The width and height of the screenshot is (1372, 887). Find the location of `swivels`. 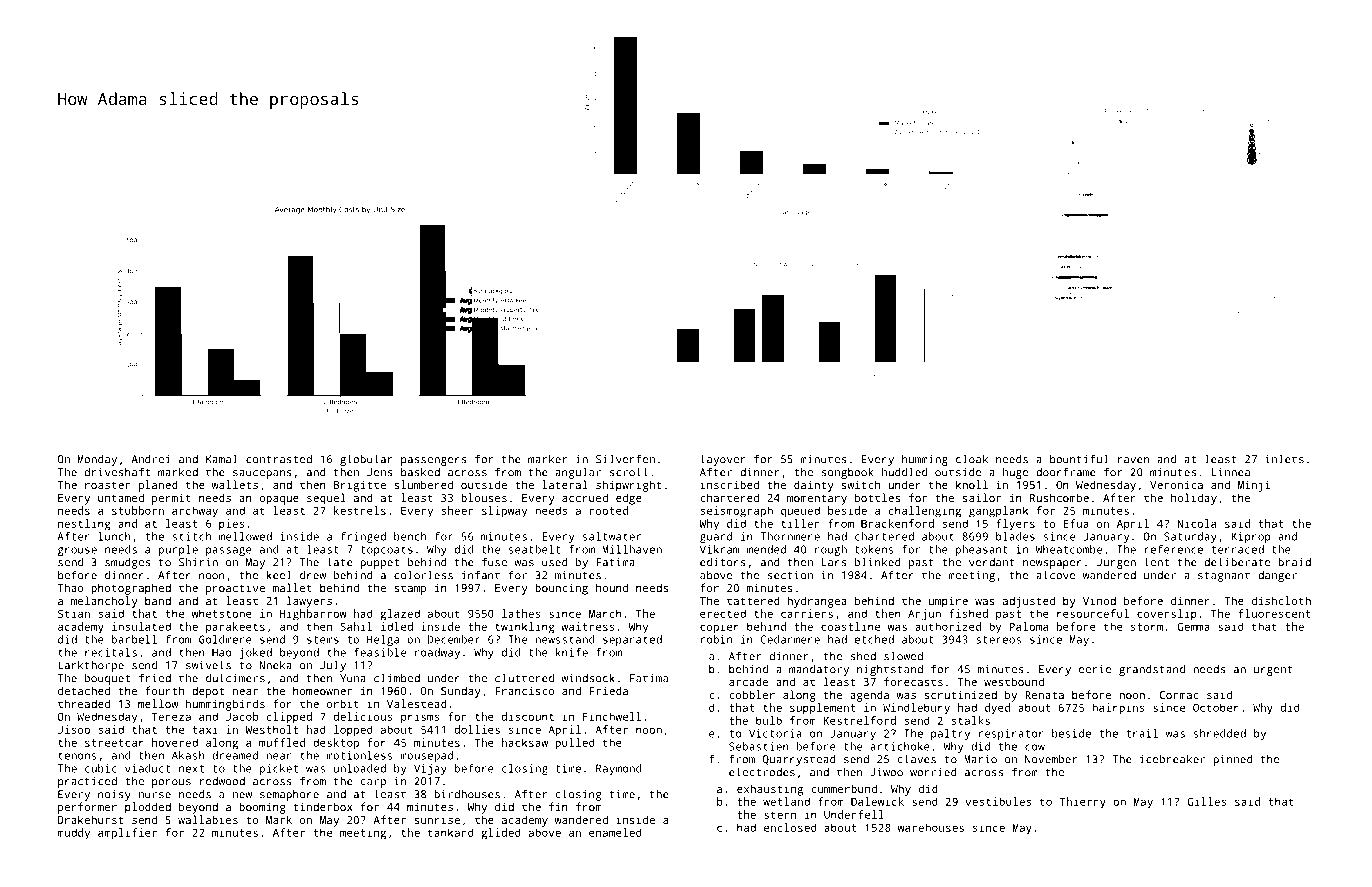

swivels is located at coordinates (208, 665).
